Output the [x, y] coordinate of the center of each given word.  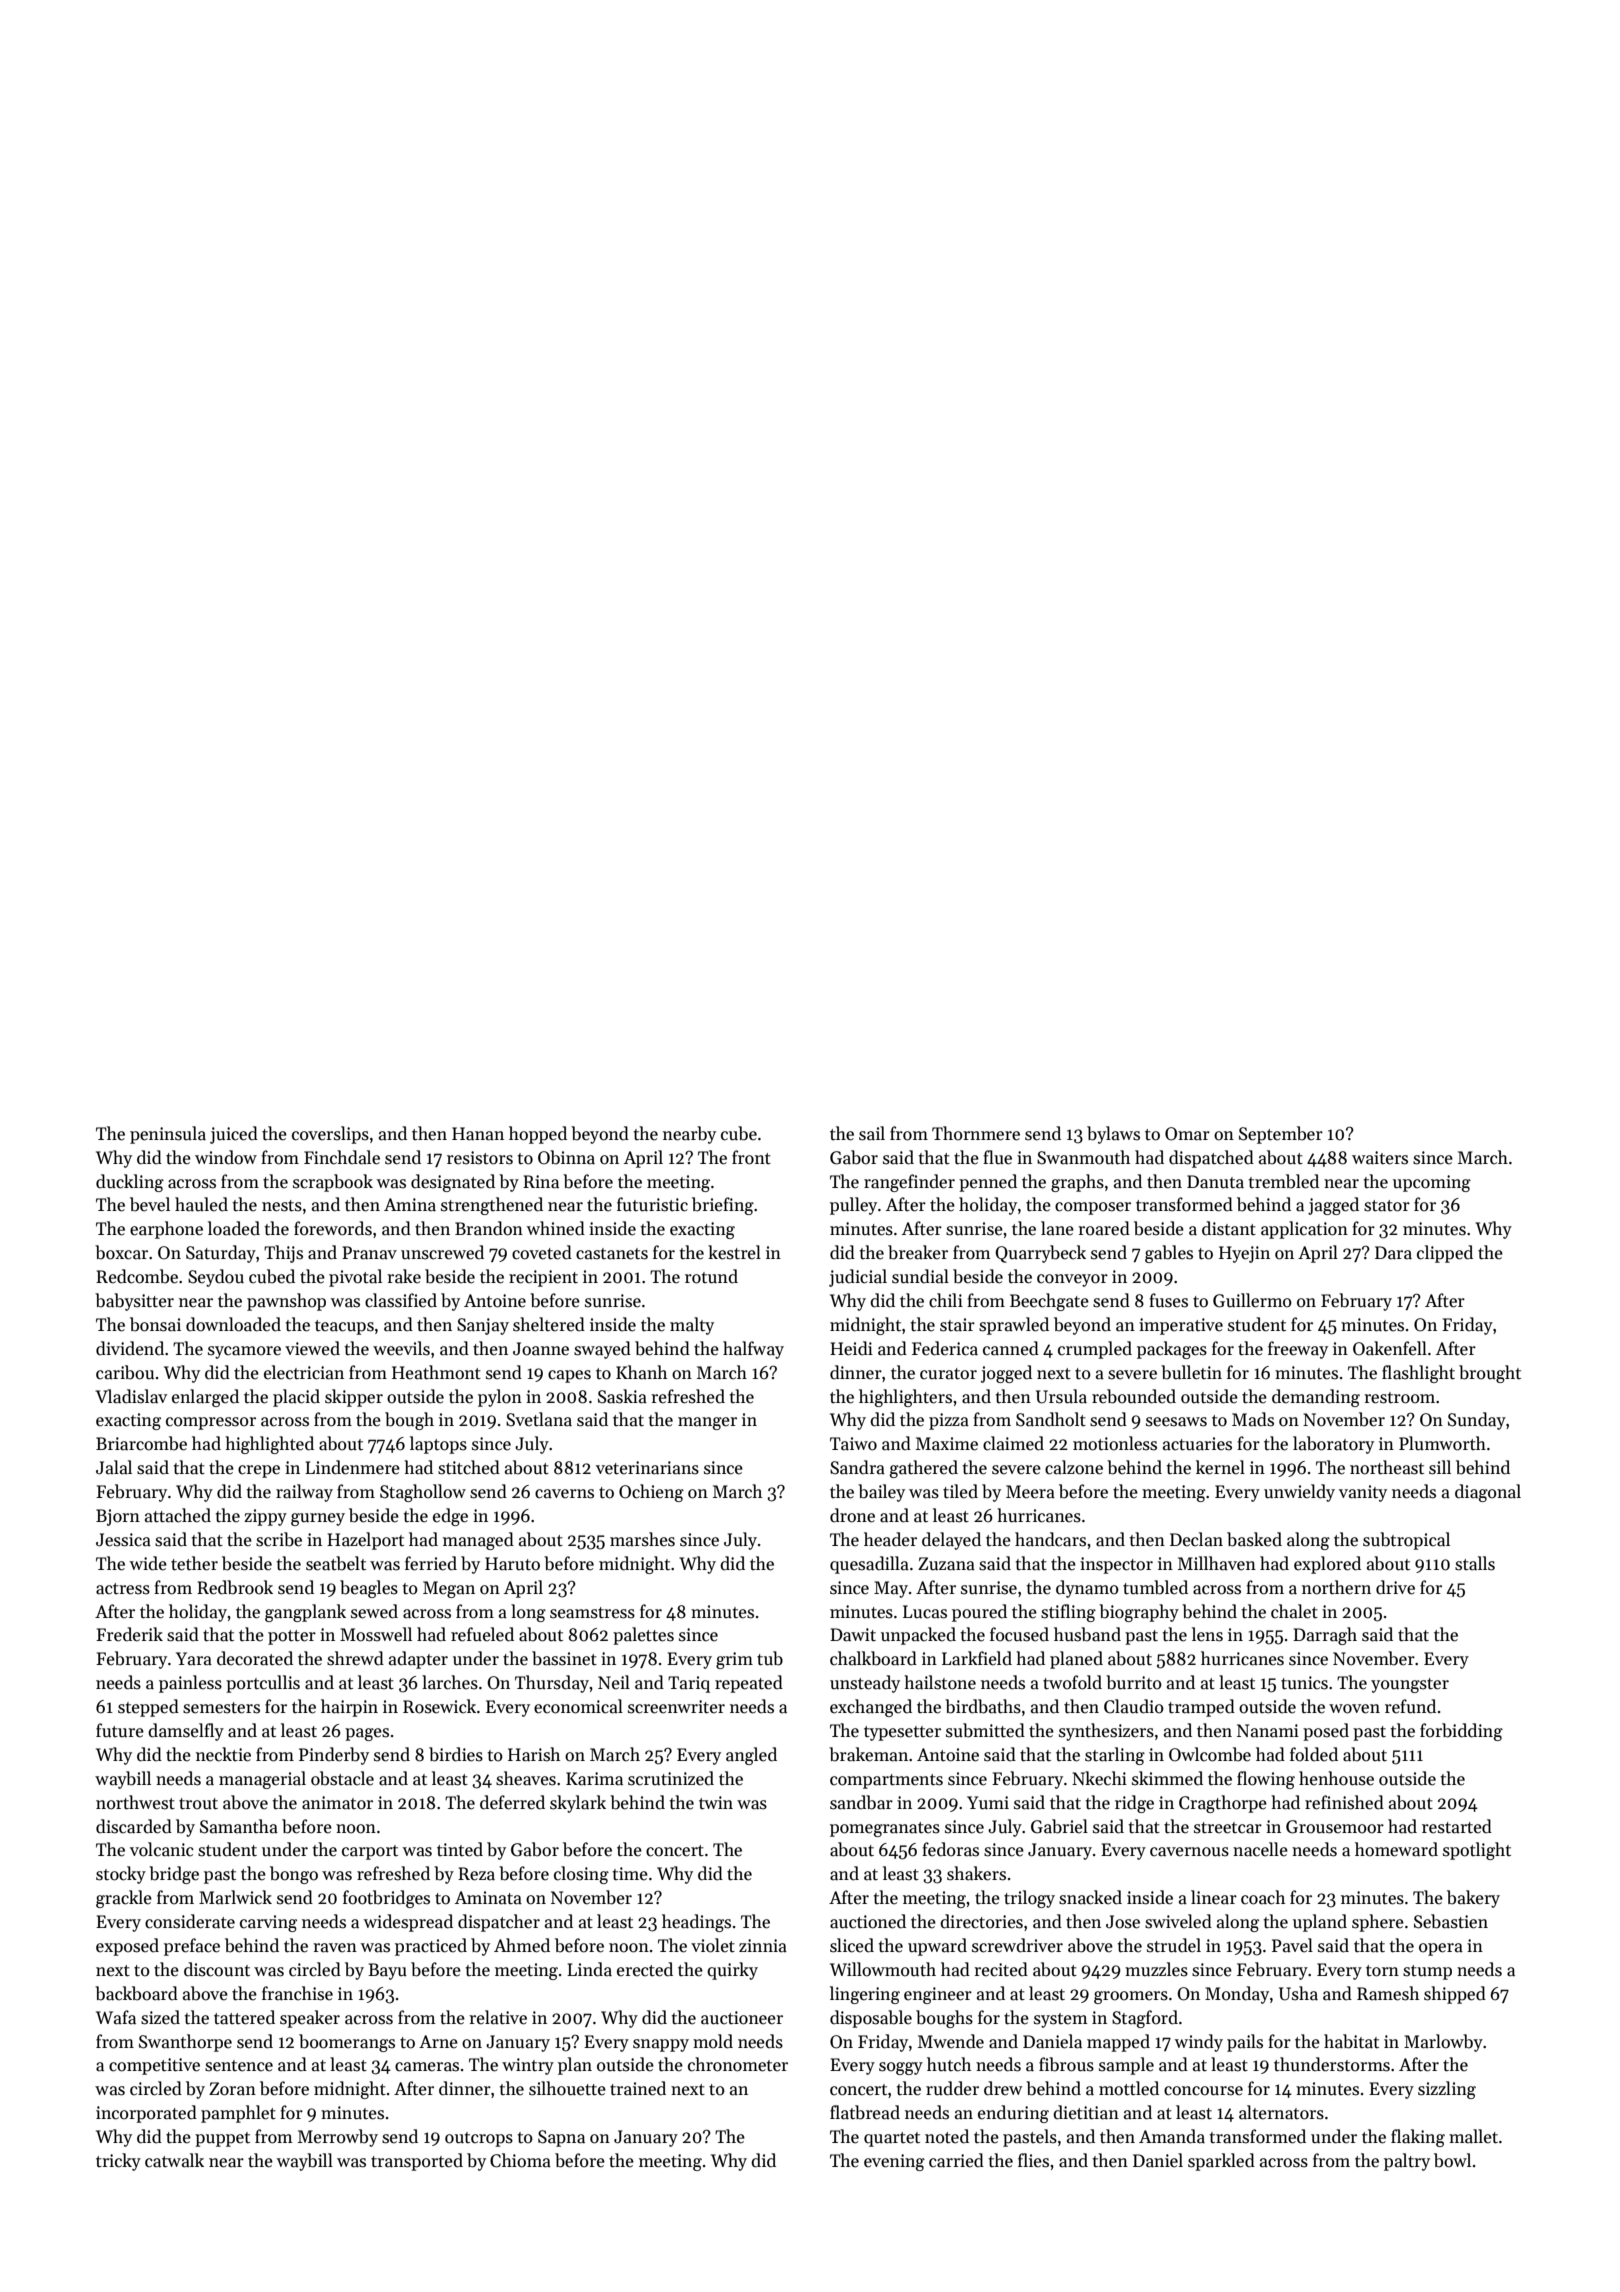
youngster [1410, 1685]
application [1304, 1230]
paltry [1407, 2162]
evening [894, 2162]
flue [997, 1157]
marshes [642, 1539]
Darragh [1325, 1636]
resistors [480, 1158]
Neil [614, 1682]
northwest [135, 1802]
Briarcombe [141, 1443]
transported [417, 2162]
